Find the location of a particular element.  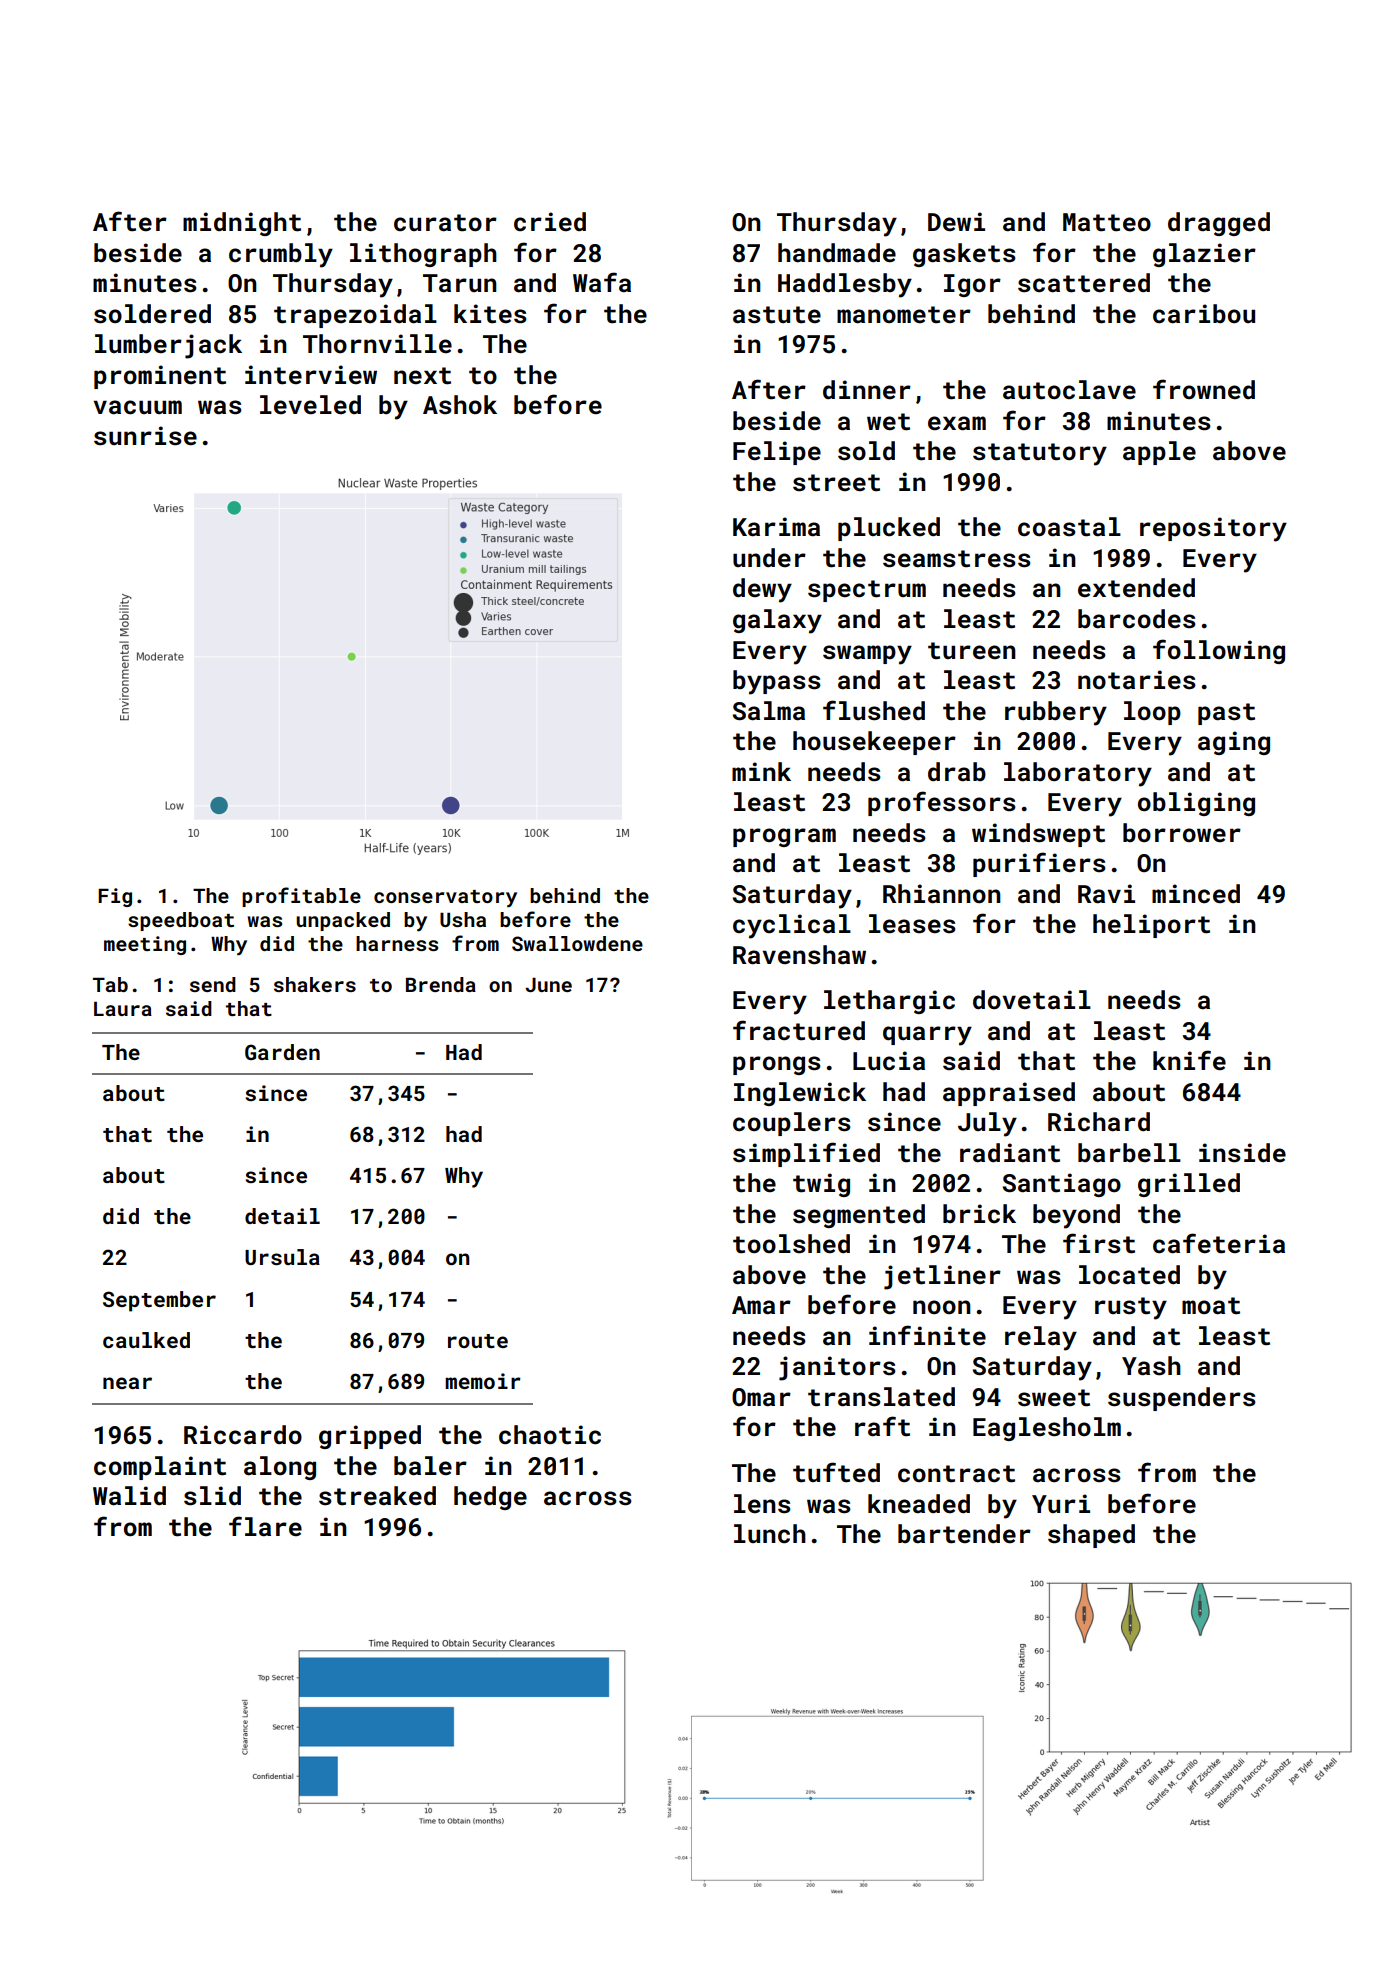

Dewi is located at coordinates (956, 221).
